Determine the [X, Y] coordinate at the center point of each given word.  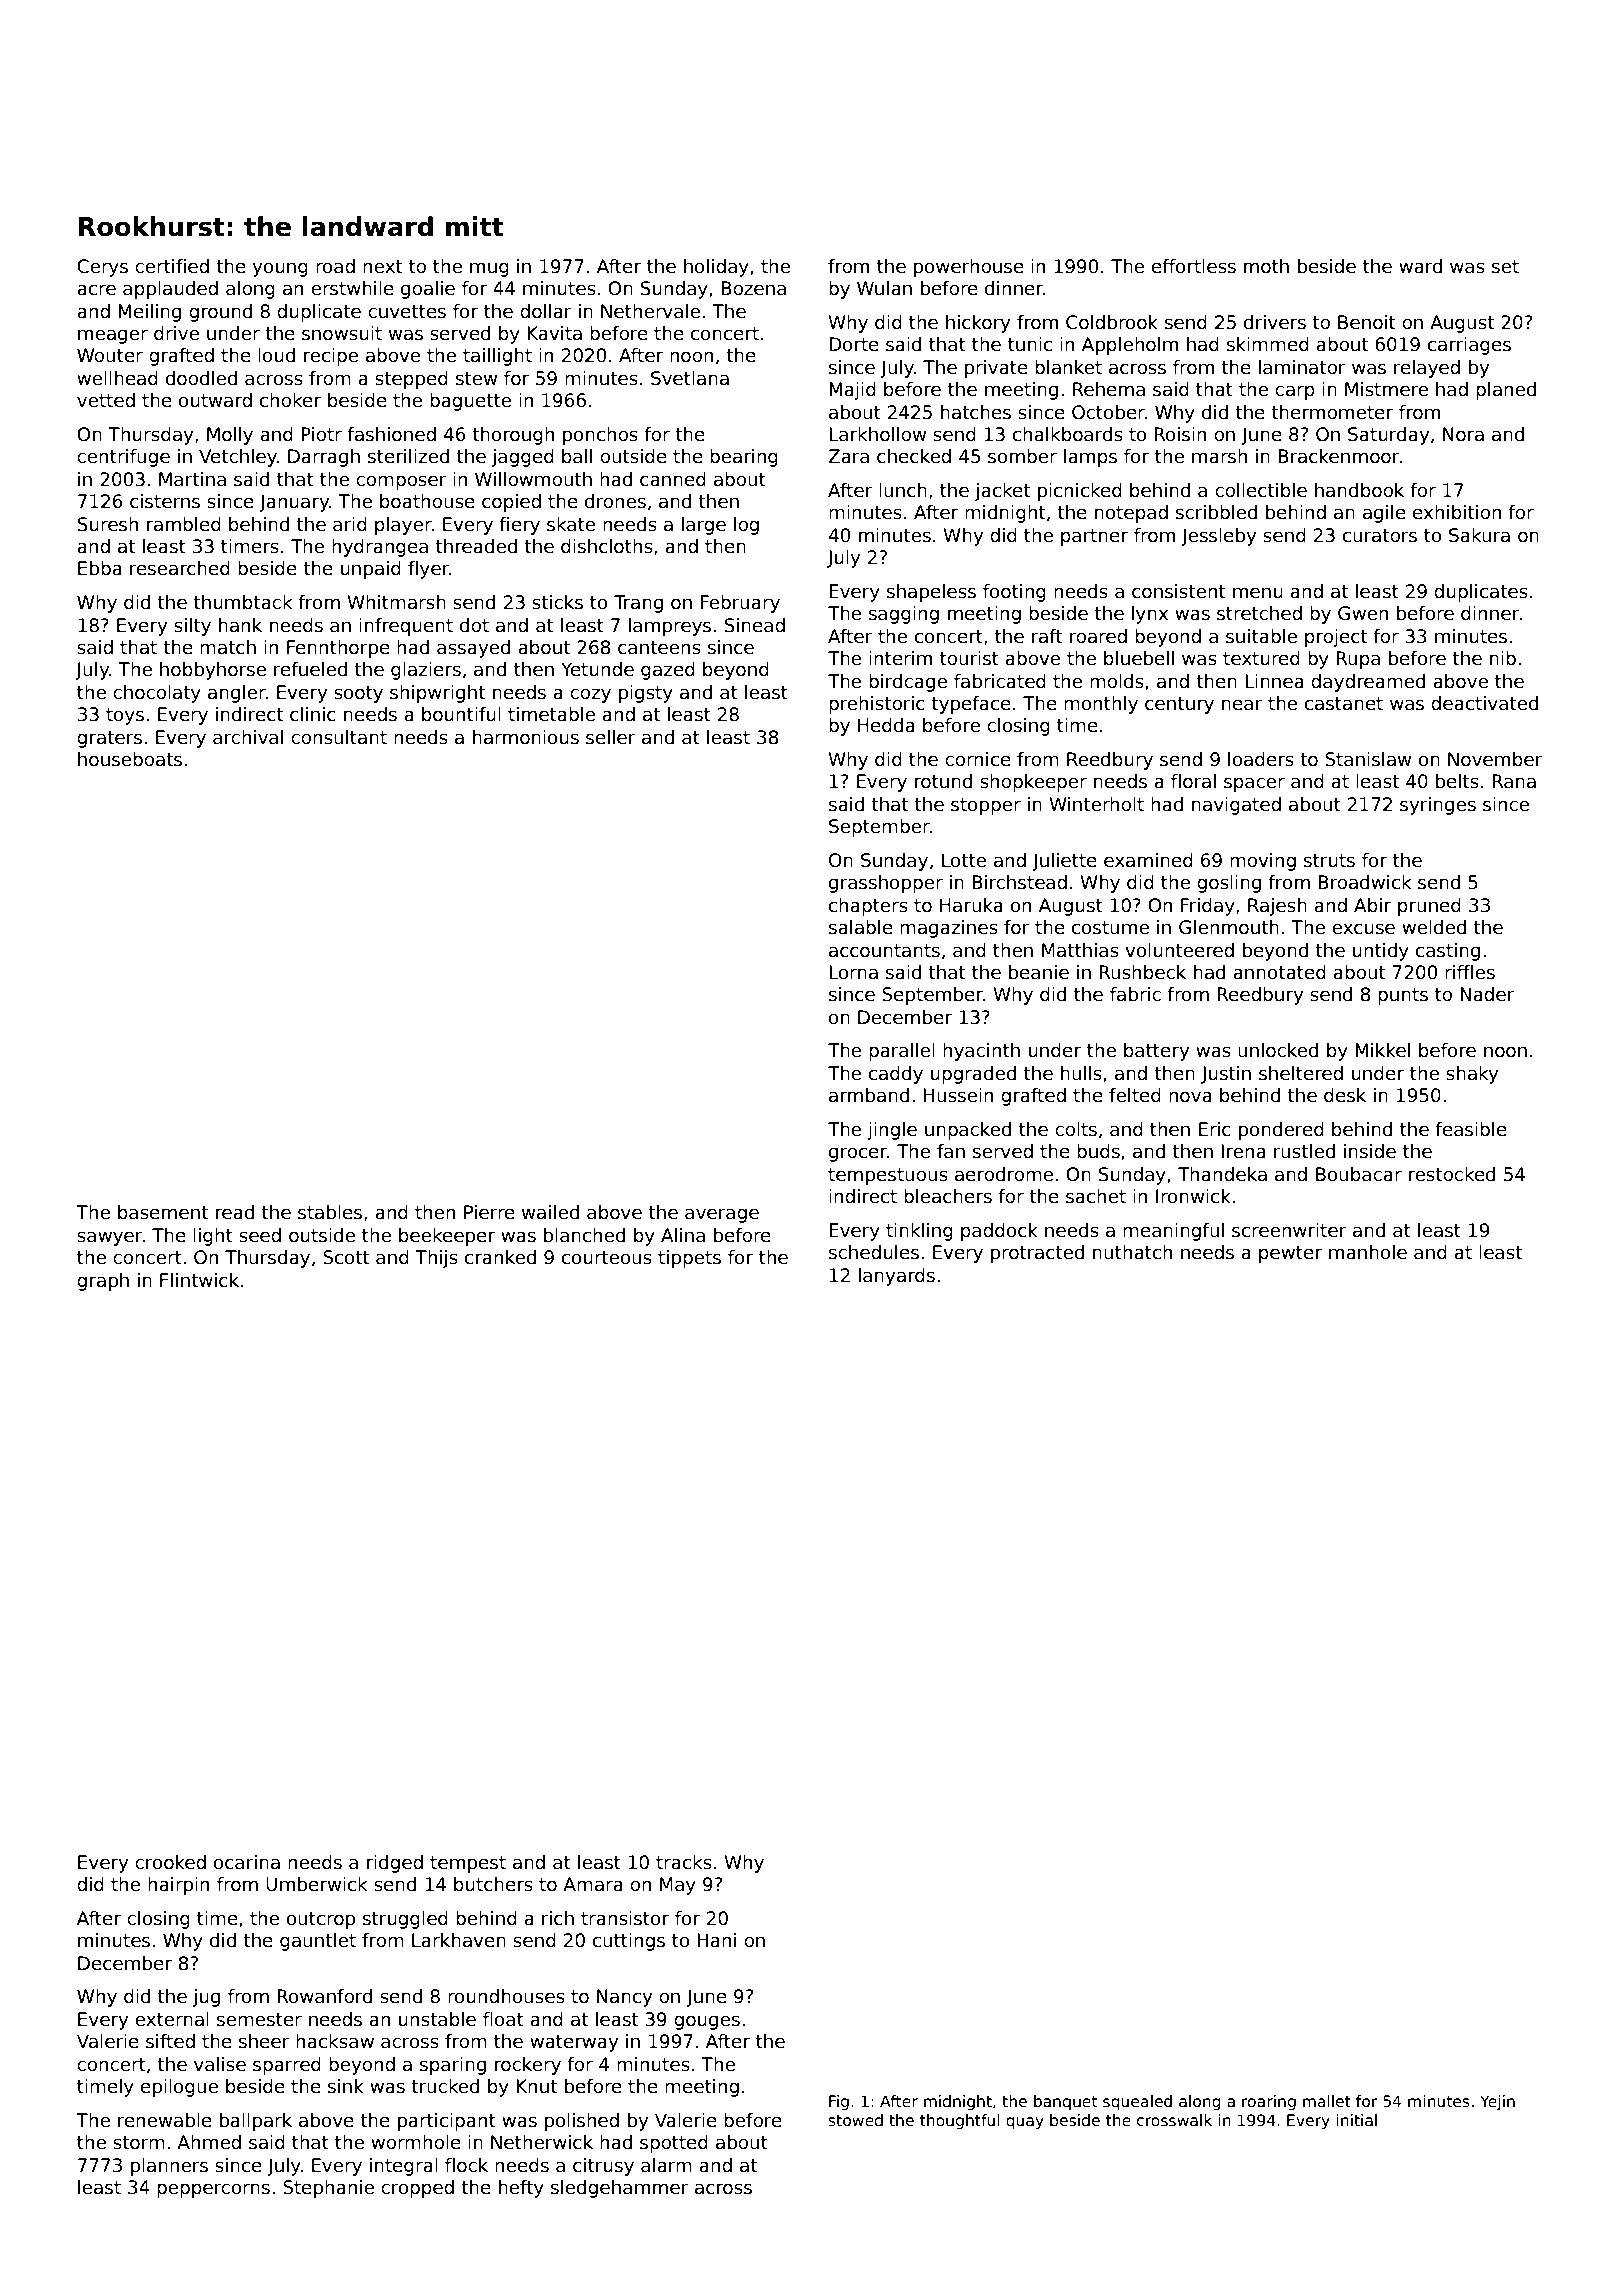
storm [139, 2143]
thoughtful [960, 2121]
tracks [684, 1862]
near [1242, 705]
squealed [1137, 2102]
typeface [971, 705]
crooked [170, 1862]
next [382, 267]
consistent [1178, 591]
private [996, 369]
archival [248, 737]
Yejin [1497, 2102]
